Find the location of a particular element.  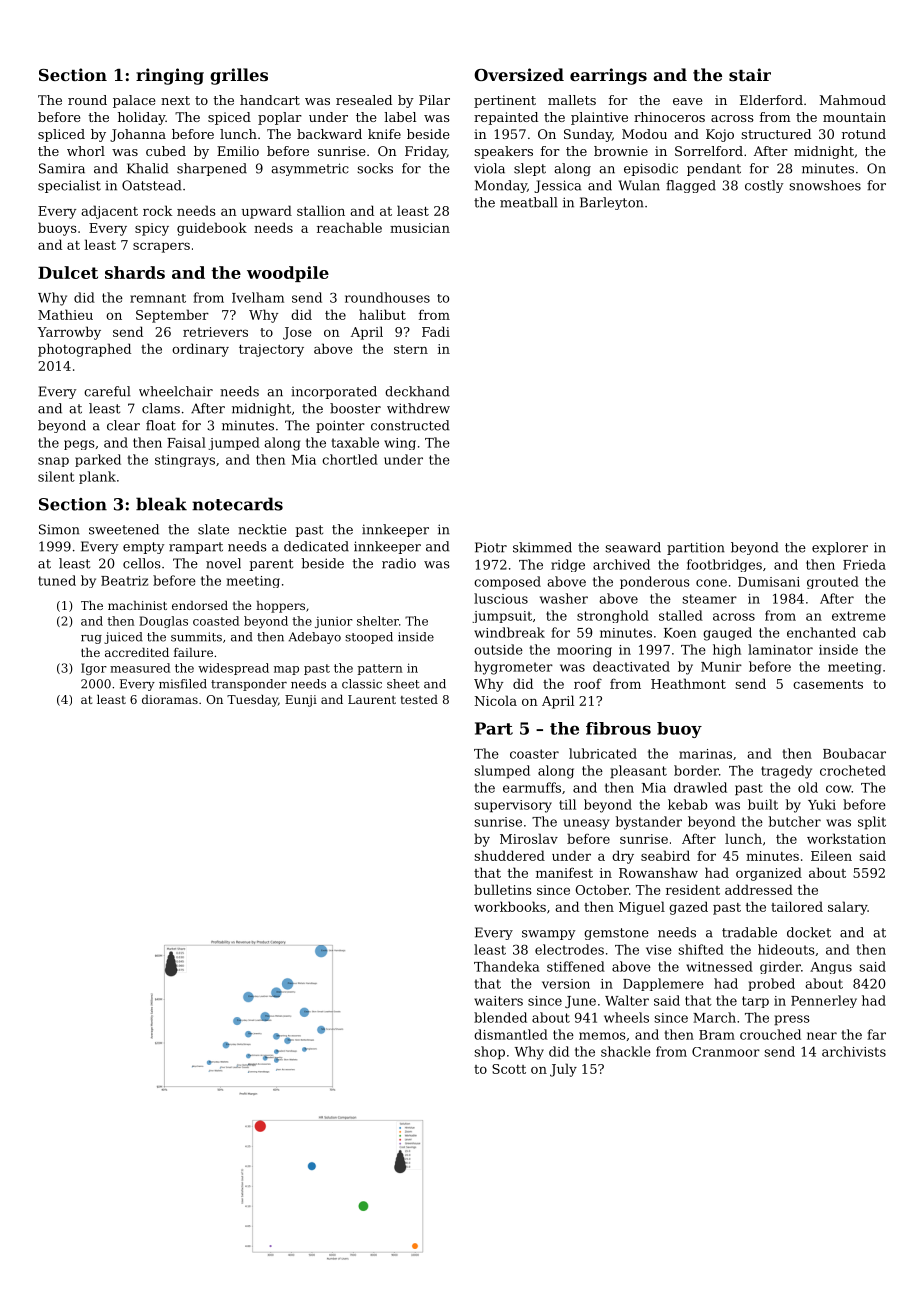

slumped is located at coordinates (502, 772).
